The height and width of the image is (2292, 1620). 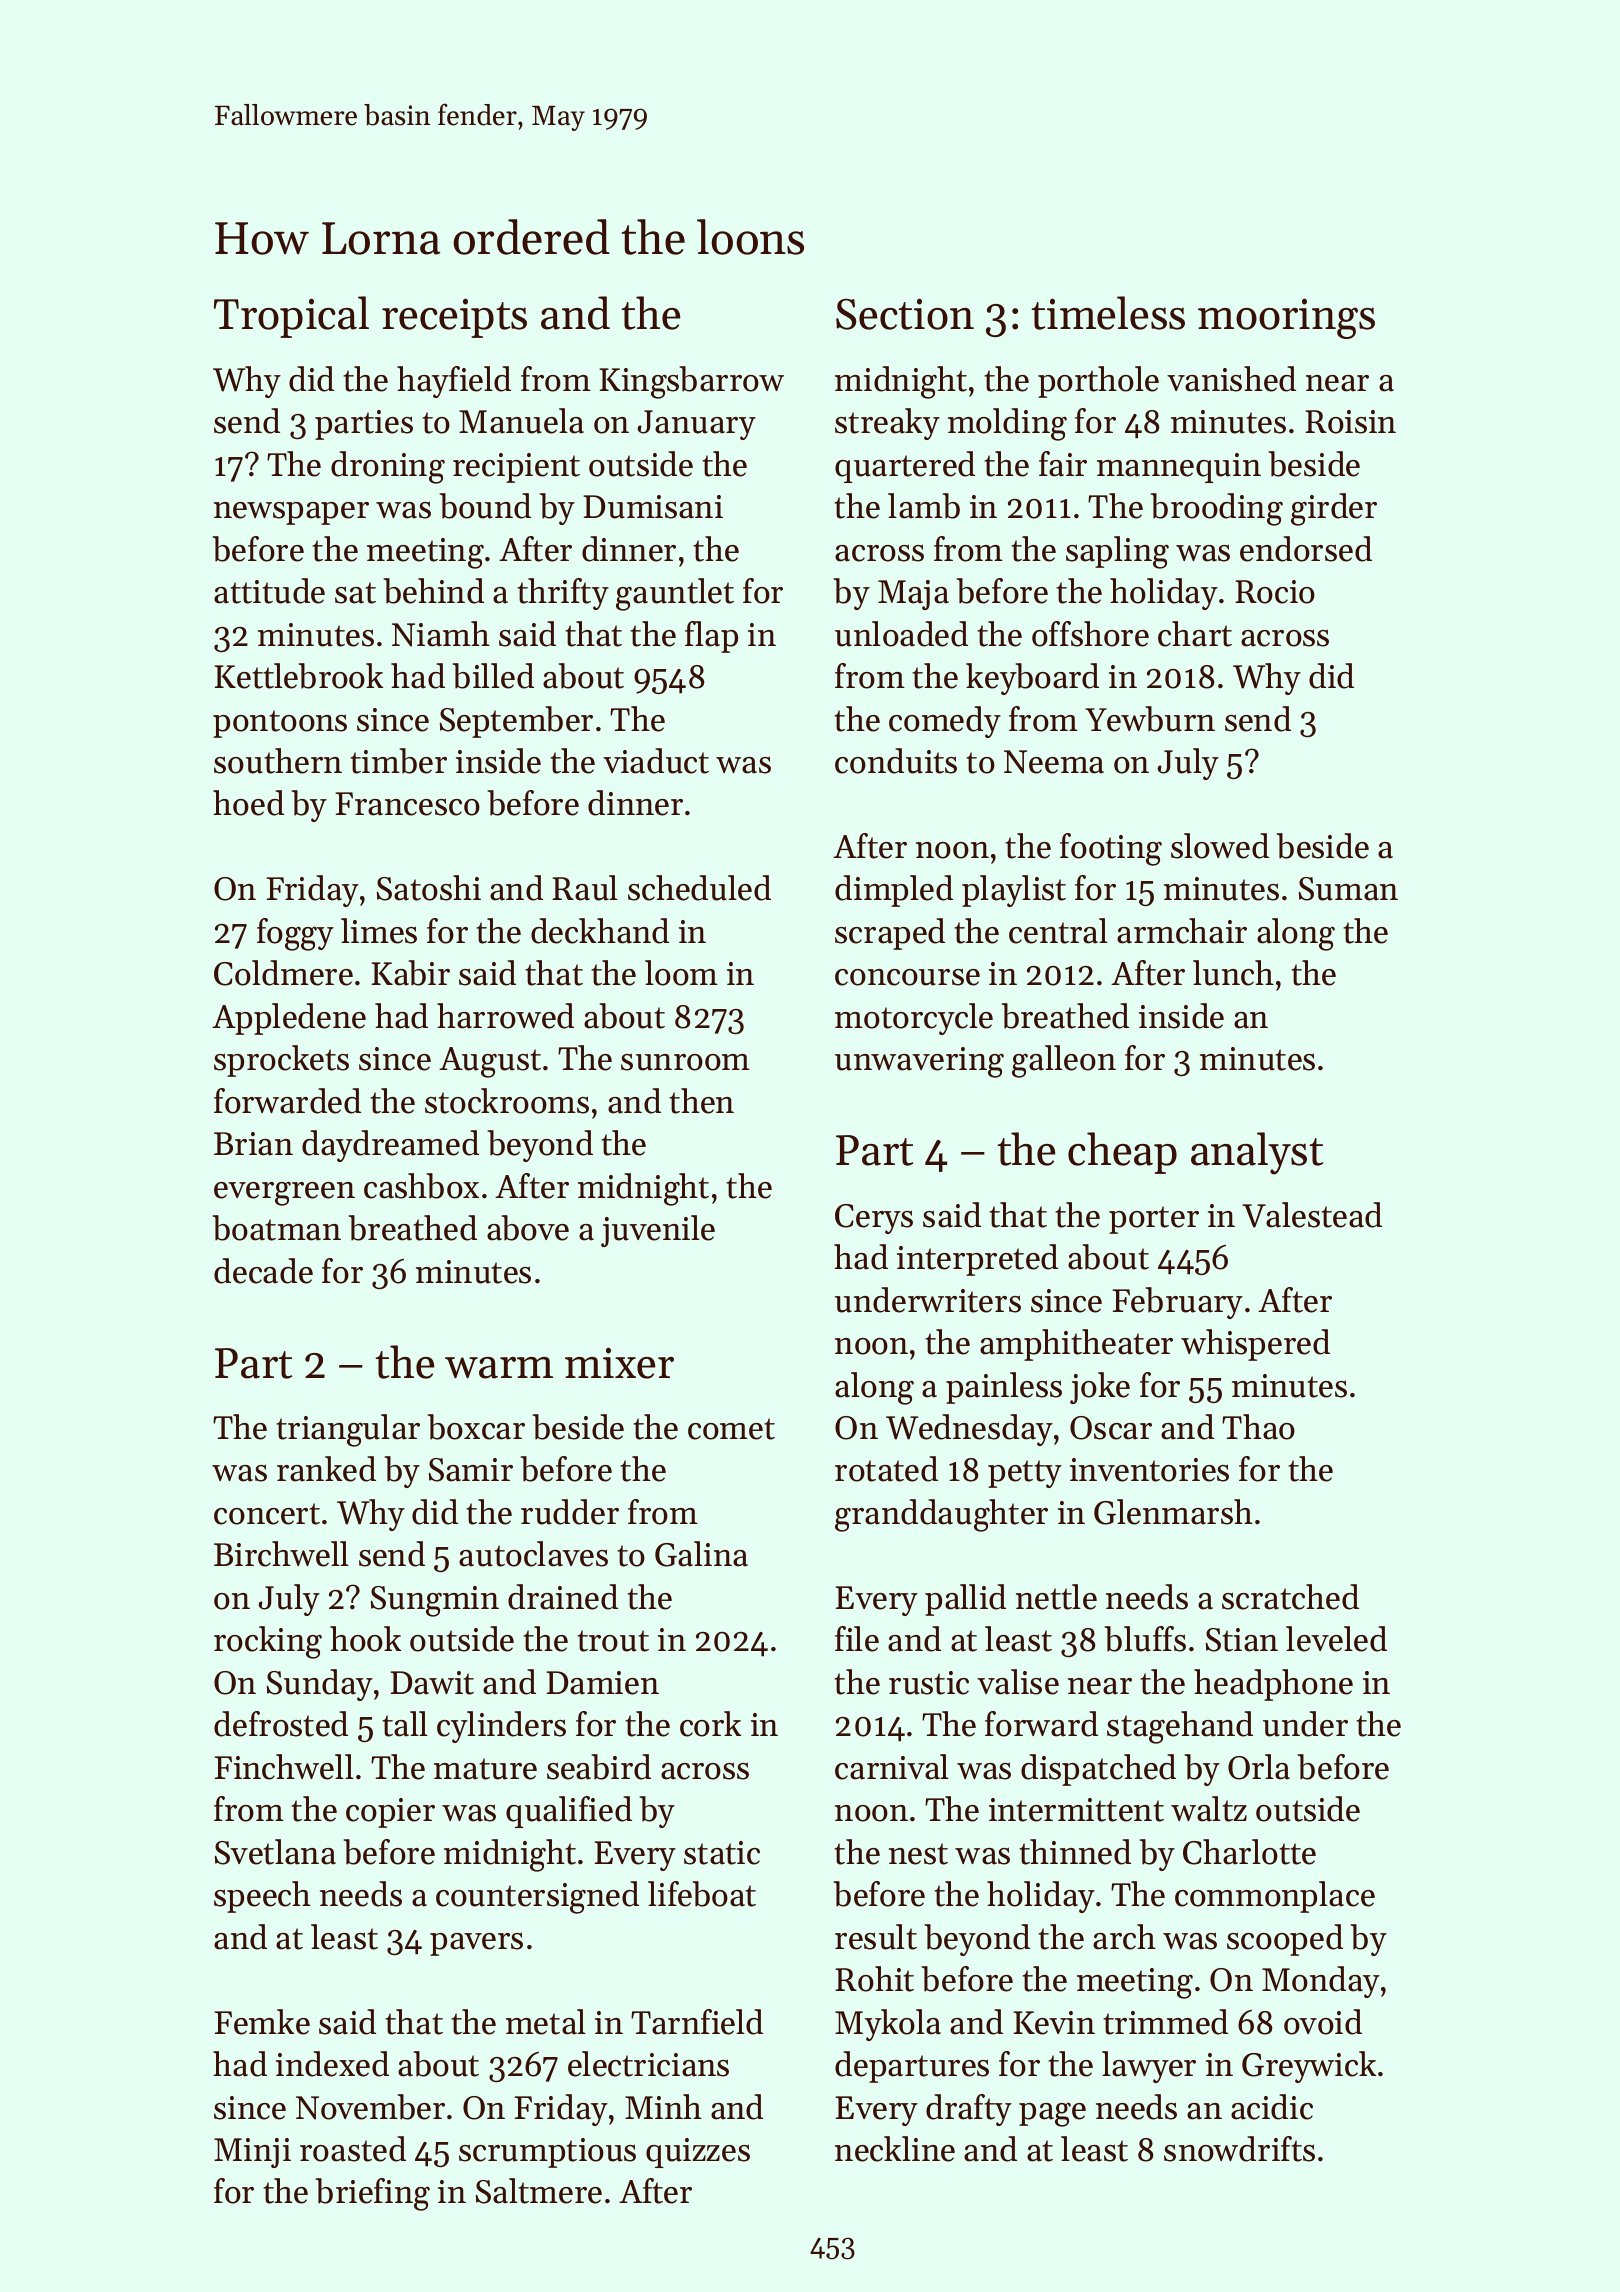 I want to click on lunch, so click(x=1233, y=973).
